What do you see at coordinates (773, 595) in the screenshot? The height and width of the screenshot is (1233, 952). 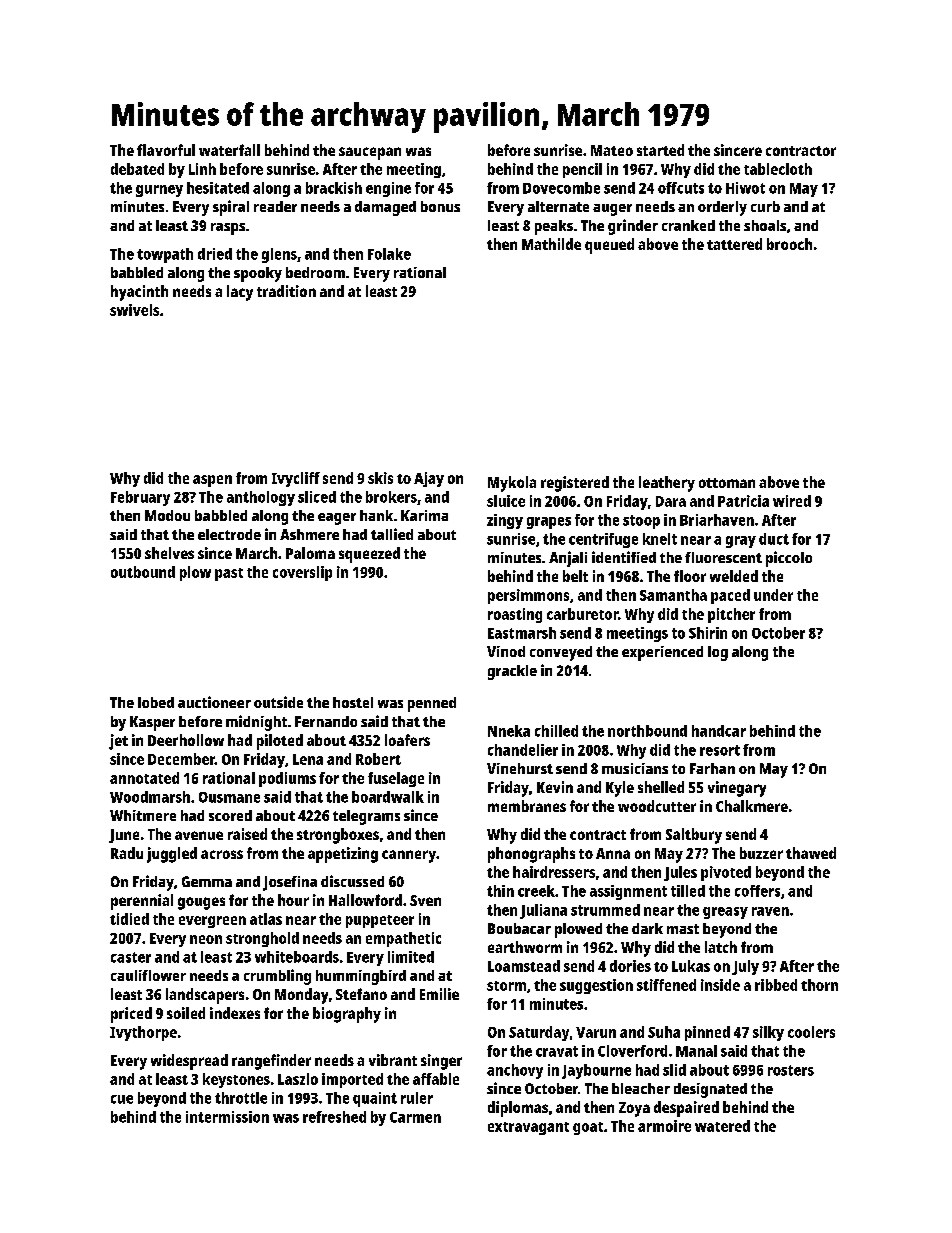 I see `under` at bounding box center [773, 595].
